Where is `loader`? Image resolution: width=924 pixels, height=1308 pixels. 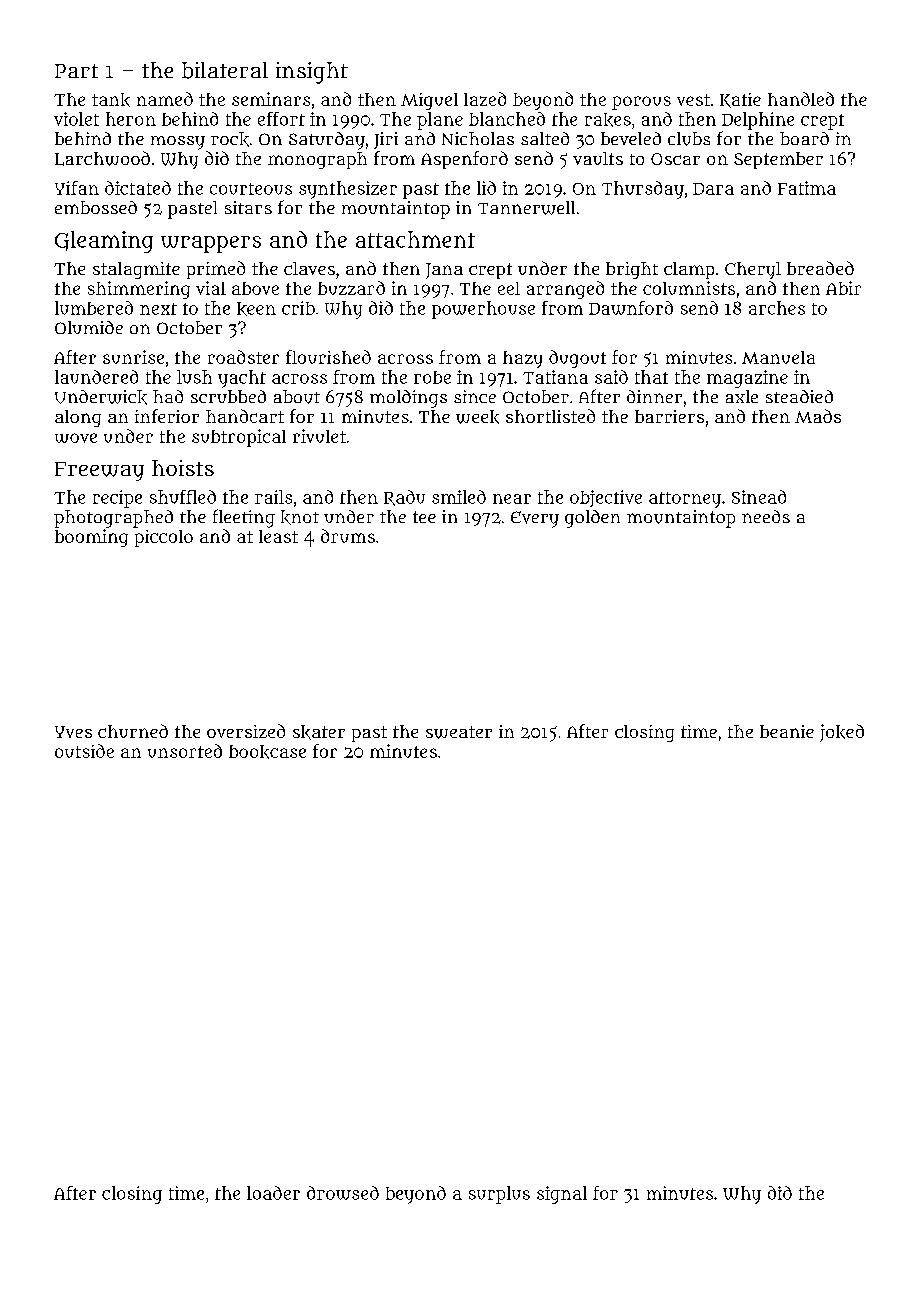
loader is located at coordinates (273, 1193).
